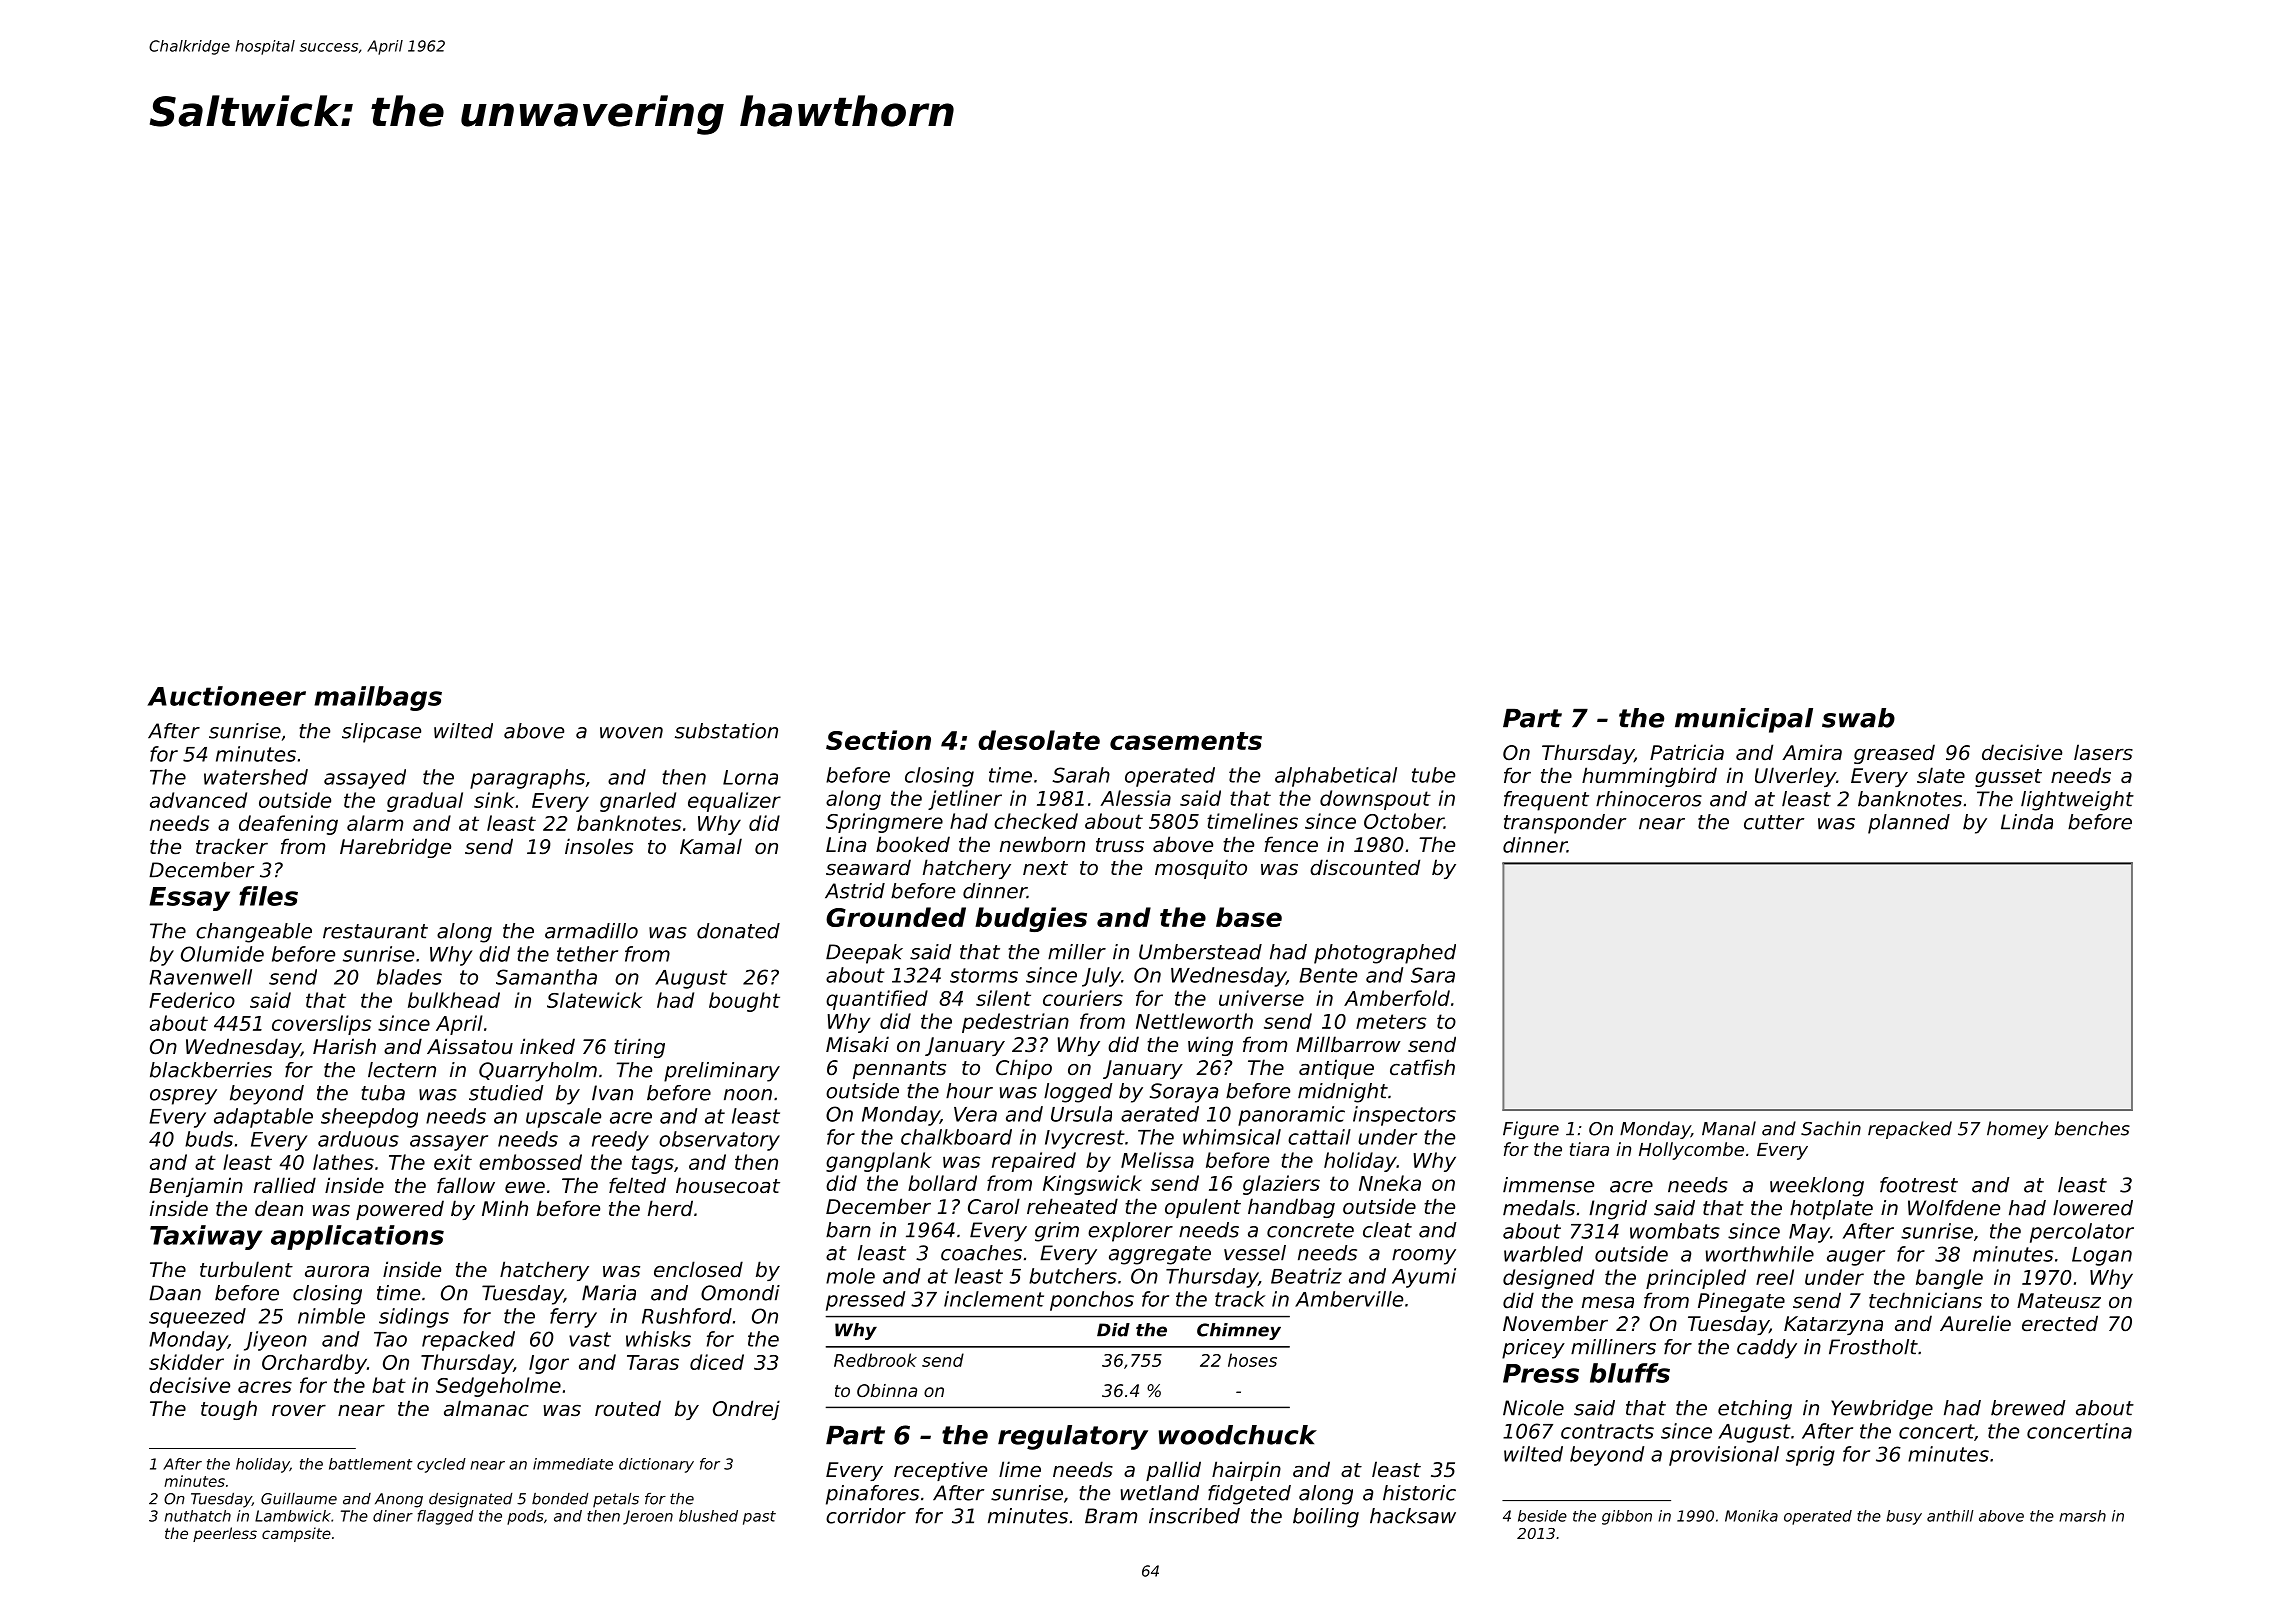 The image size is (2282, 1614). What do you see at coordinates (2027, 822) in the image?
I see `Linda` at bounding box center [2027, 822].
